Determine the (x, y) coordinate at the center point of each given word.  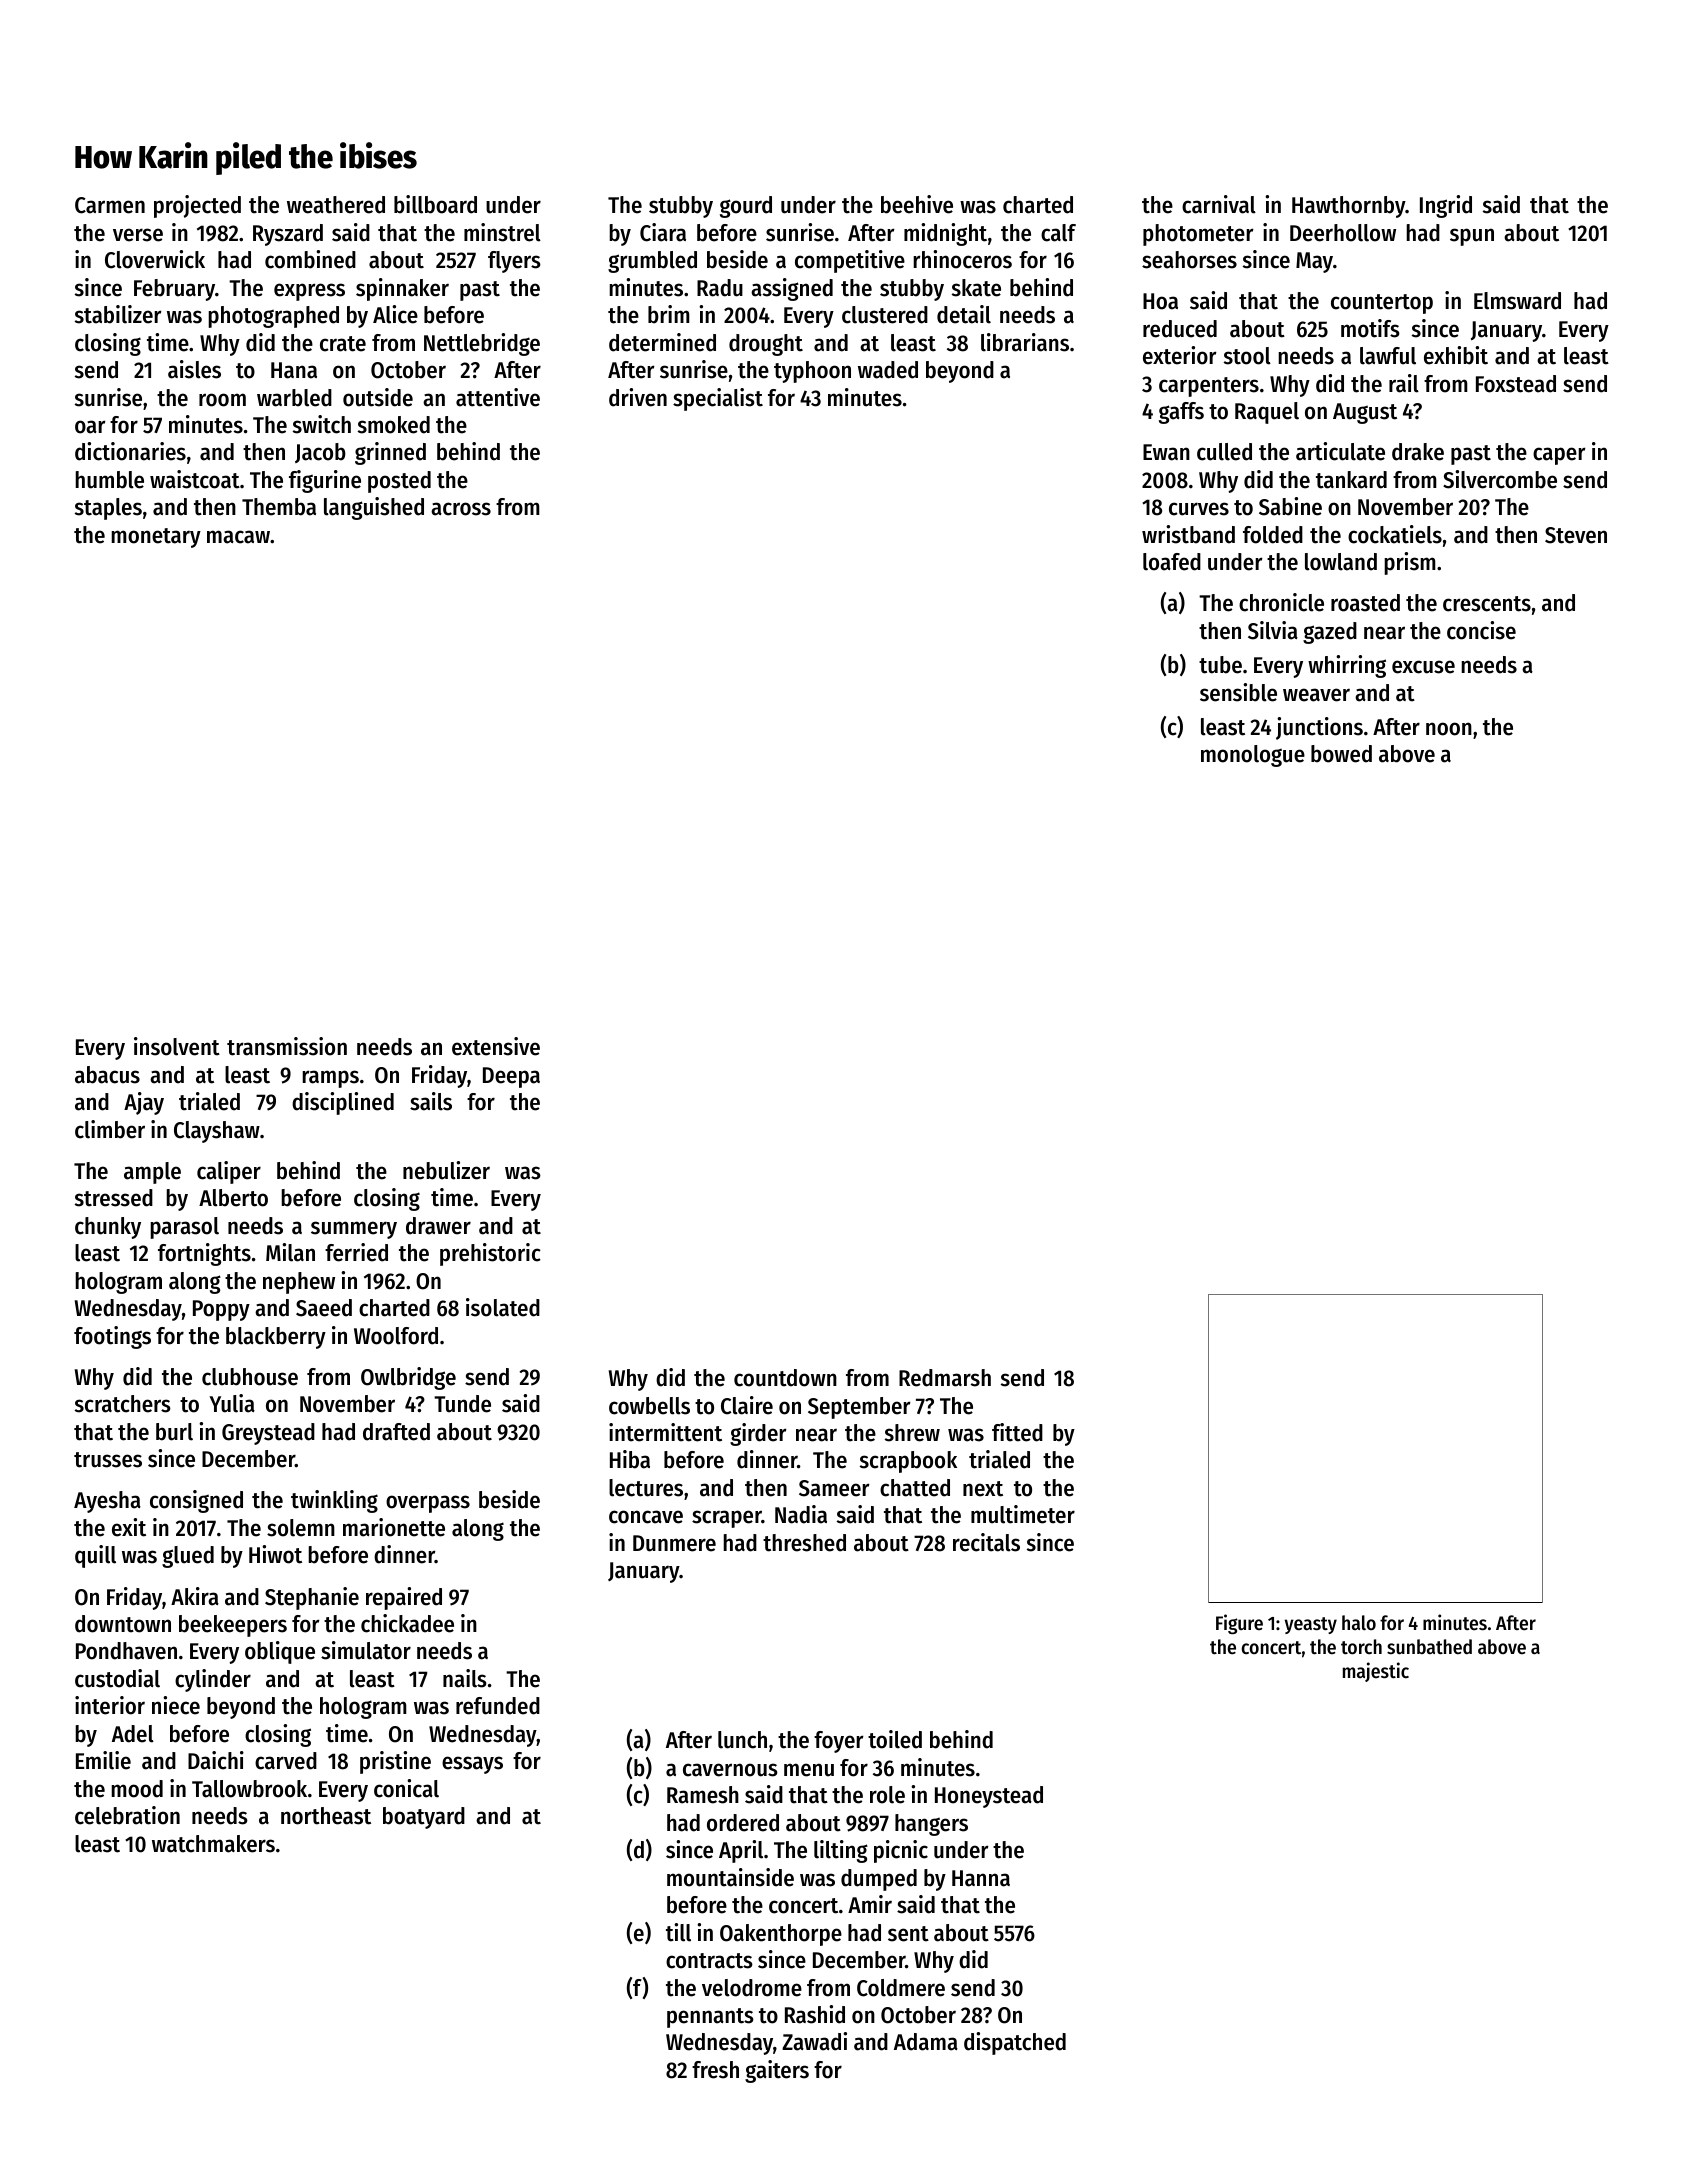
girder (758, 1434)
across (461, 509)
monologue (1253, 756)
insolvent (177, 1046)
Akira (195, 1596)
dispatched (1015, 2043)
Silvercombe (1500, 479)
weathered (336, 205)
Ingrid (1446, 206)
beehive (917, 204)
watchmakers (213, 1844)
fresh (715, 2070)
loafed (1172, 562)
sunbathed (1429, 1646)
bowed (1341, 754)
